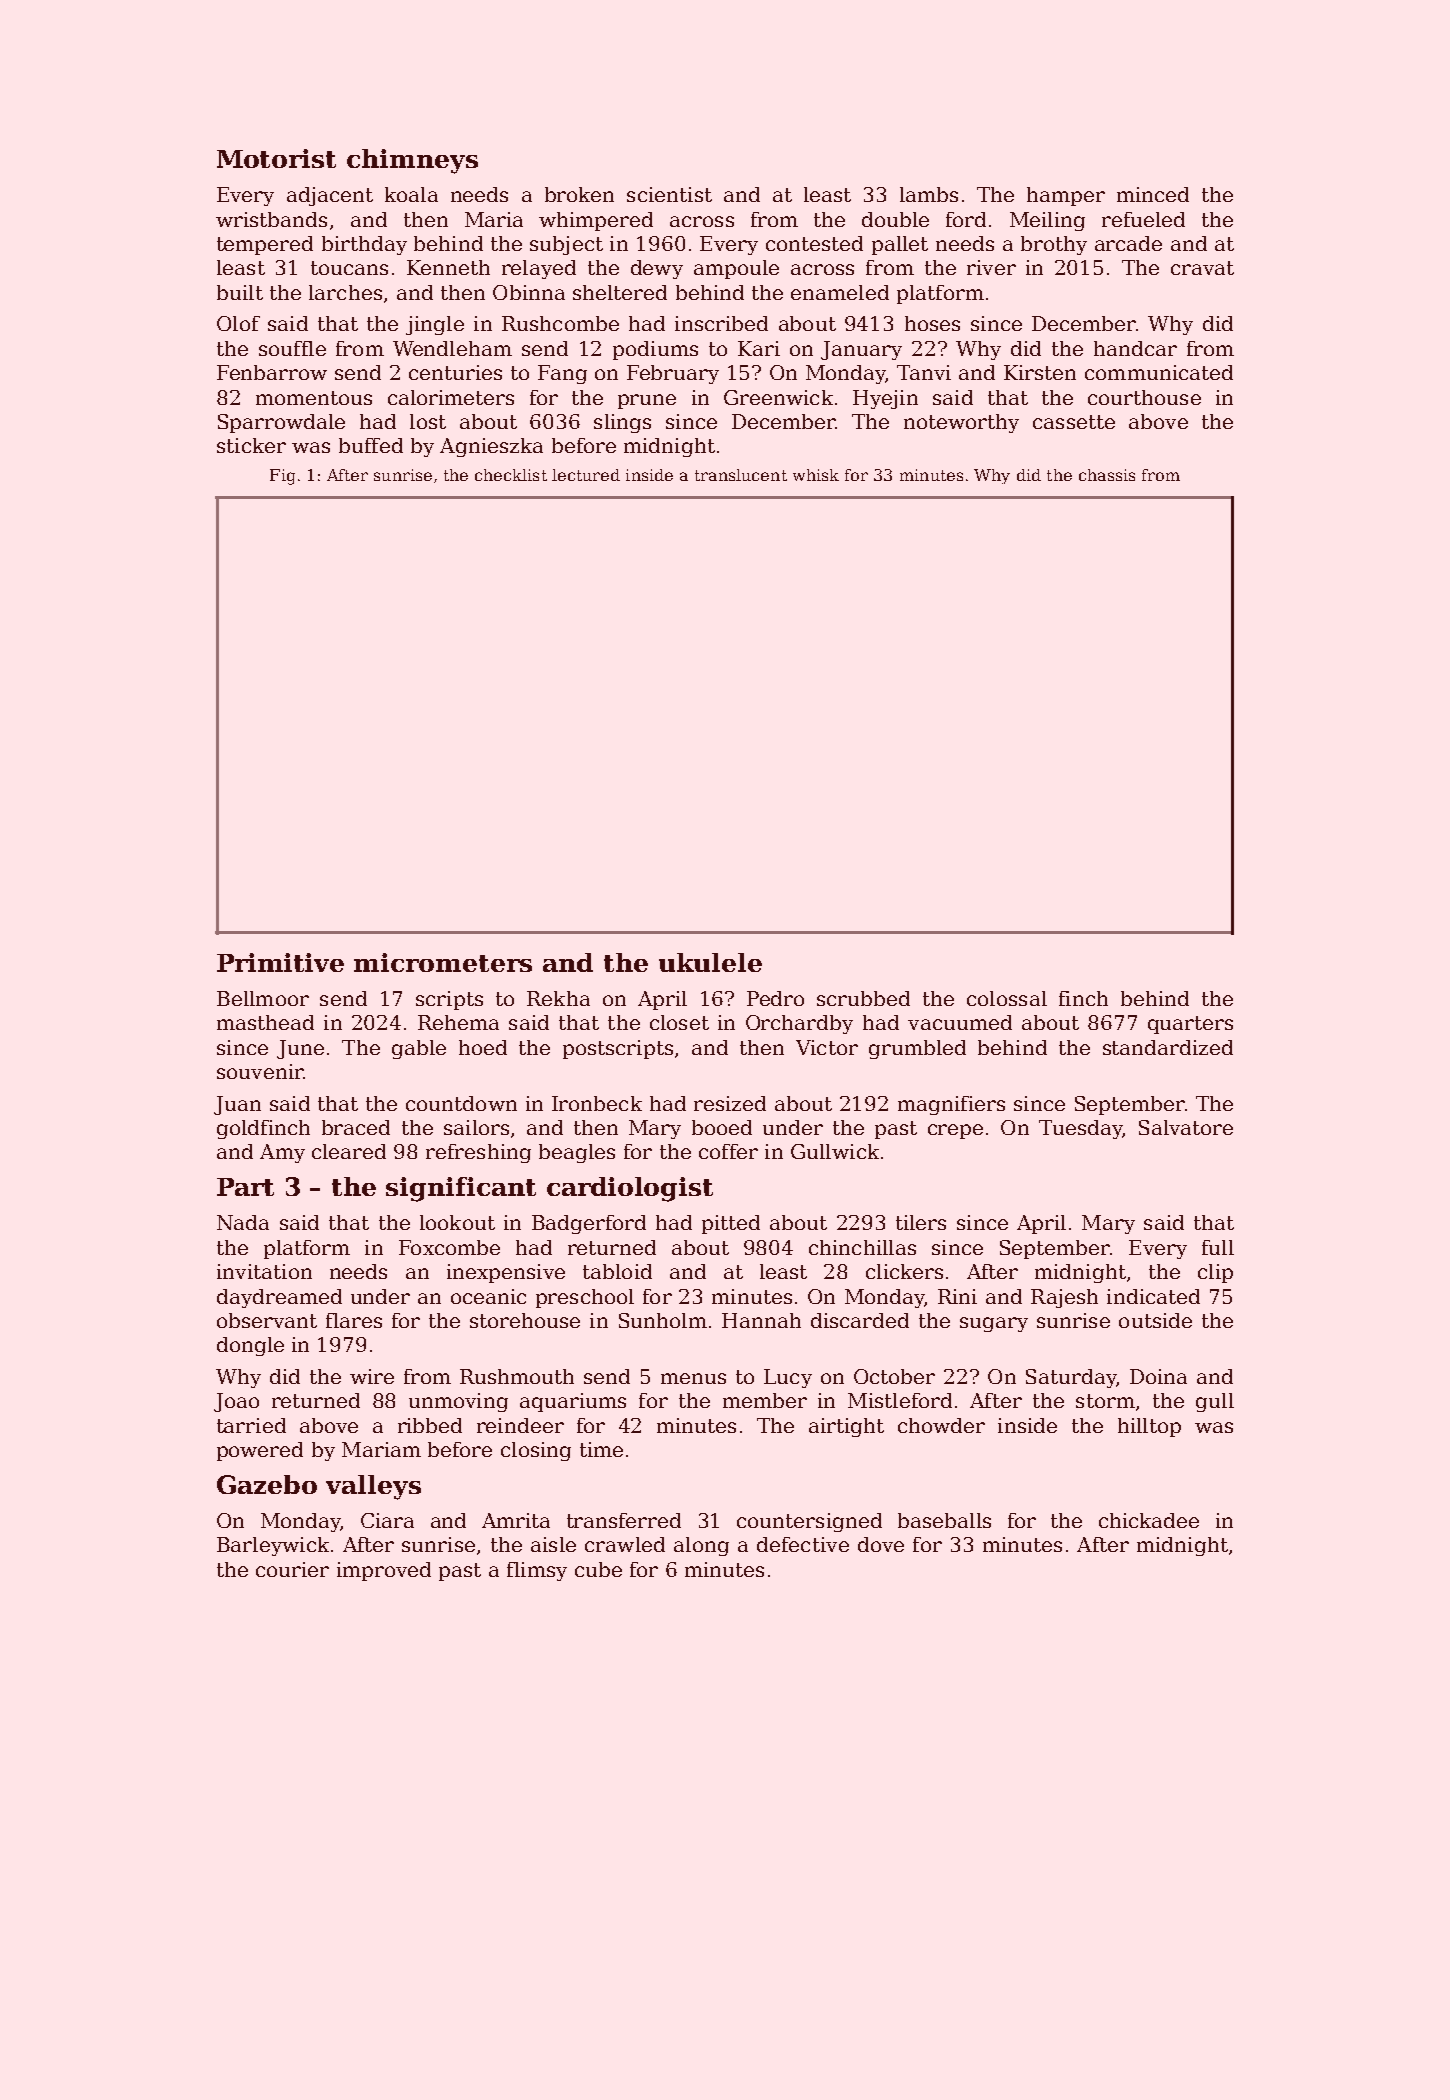  I want to click on significant, so click(461, 1189).
